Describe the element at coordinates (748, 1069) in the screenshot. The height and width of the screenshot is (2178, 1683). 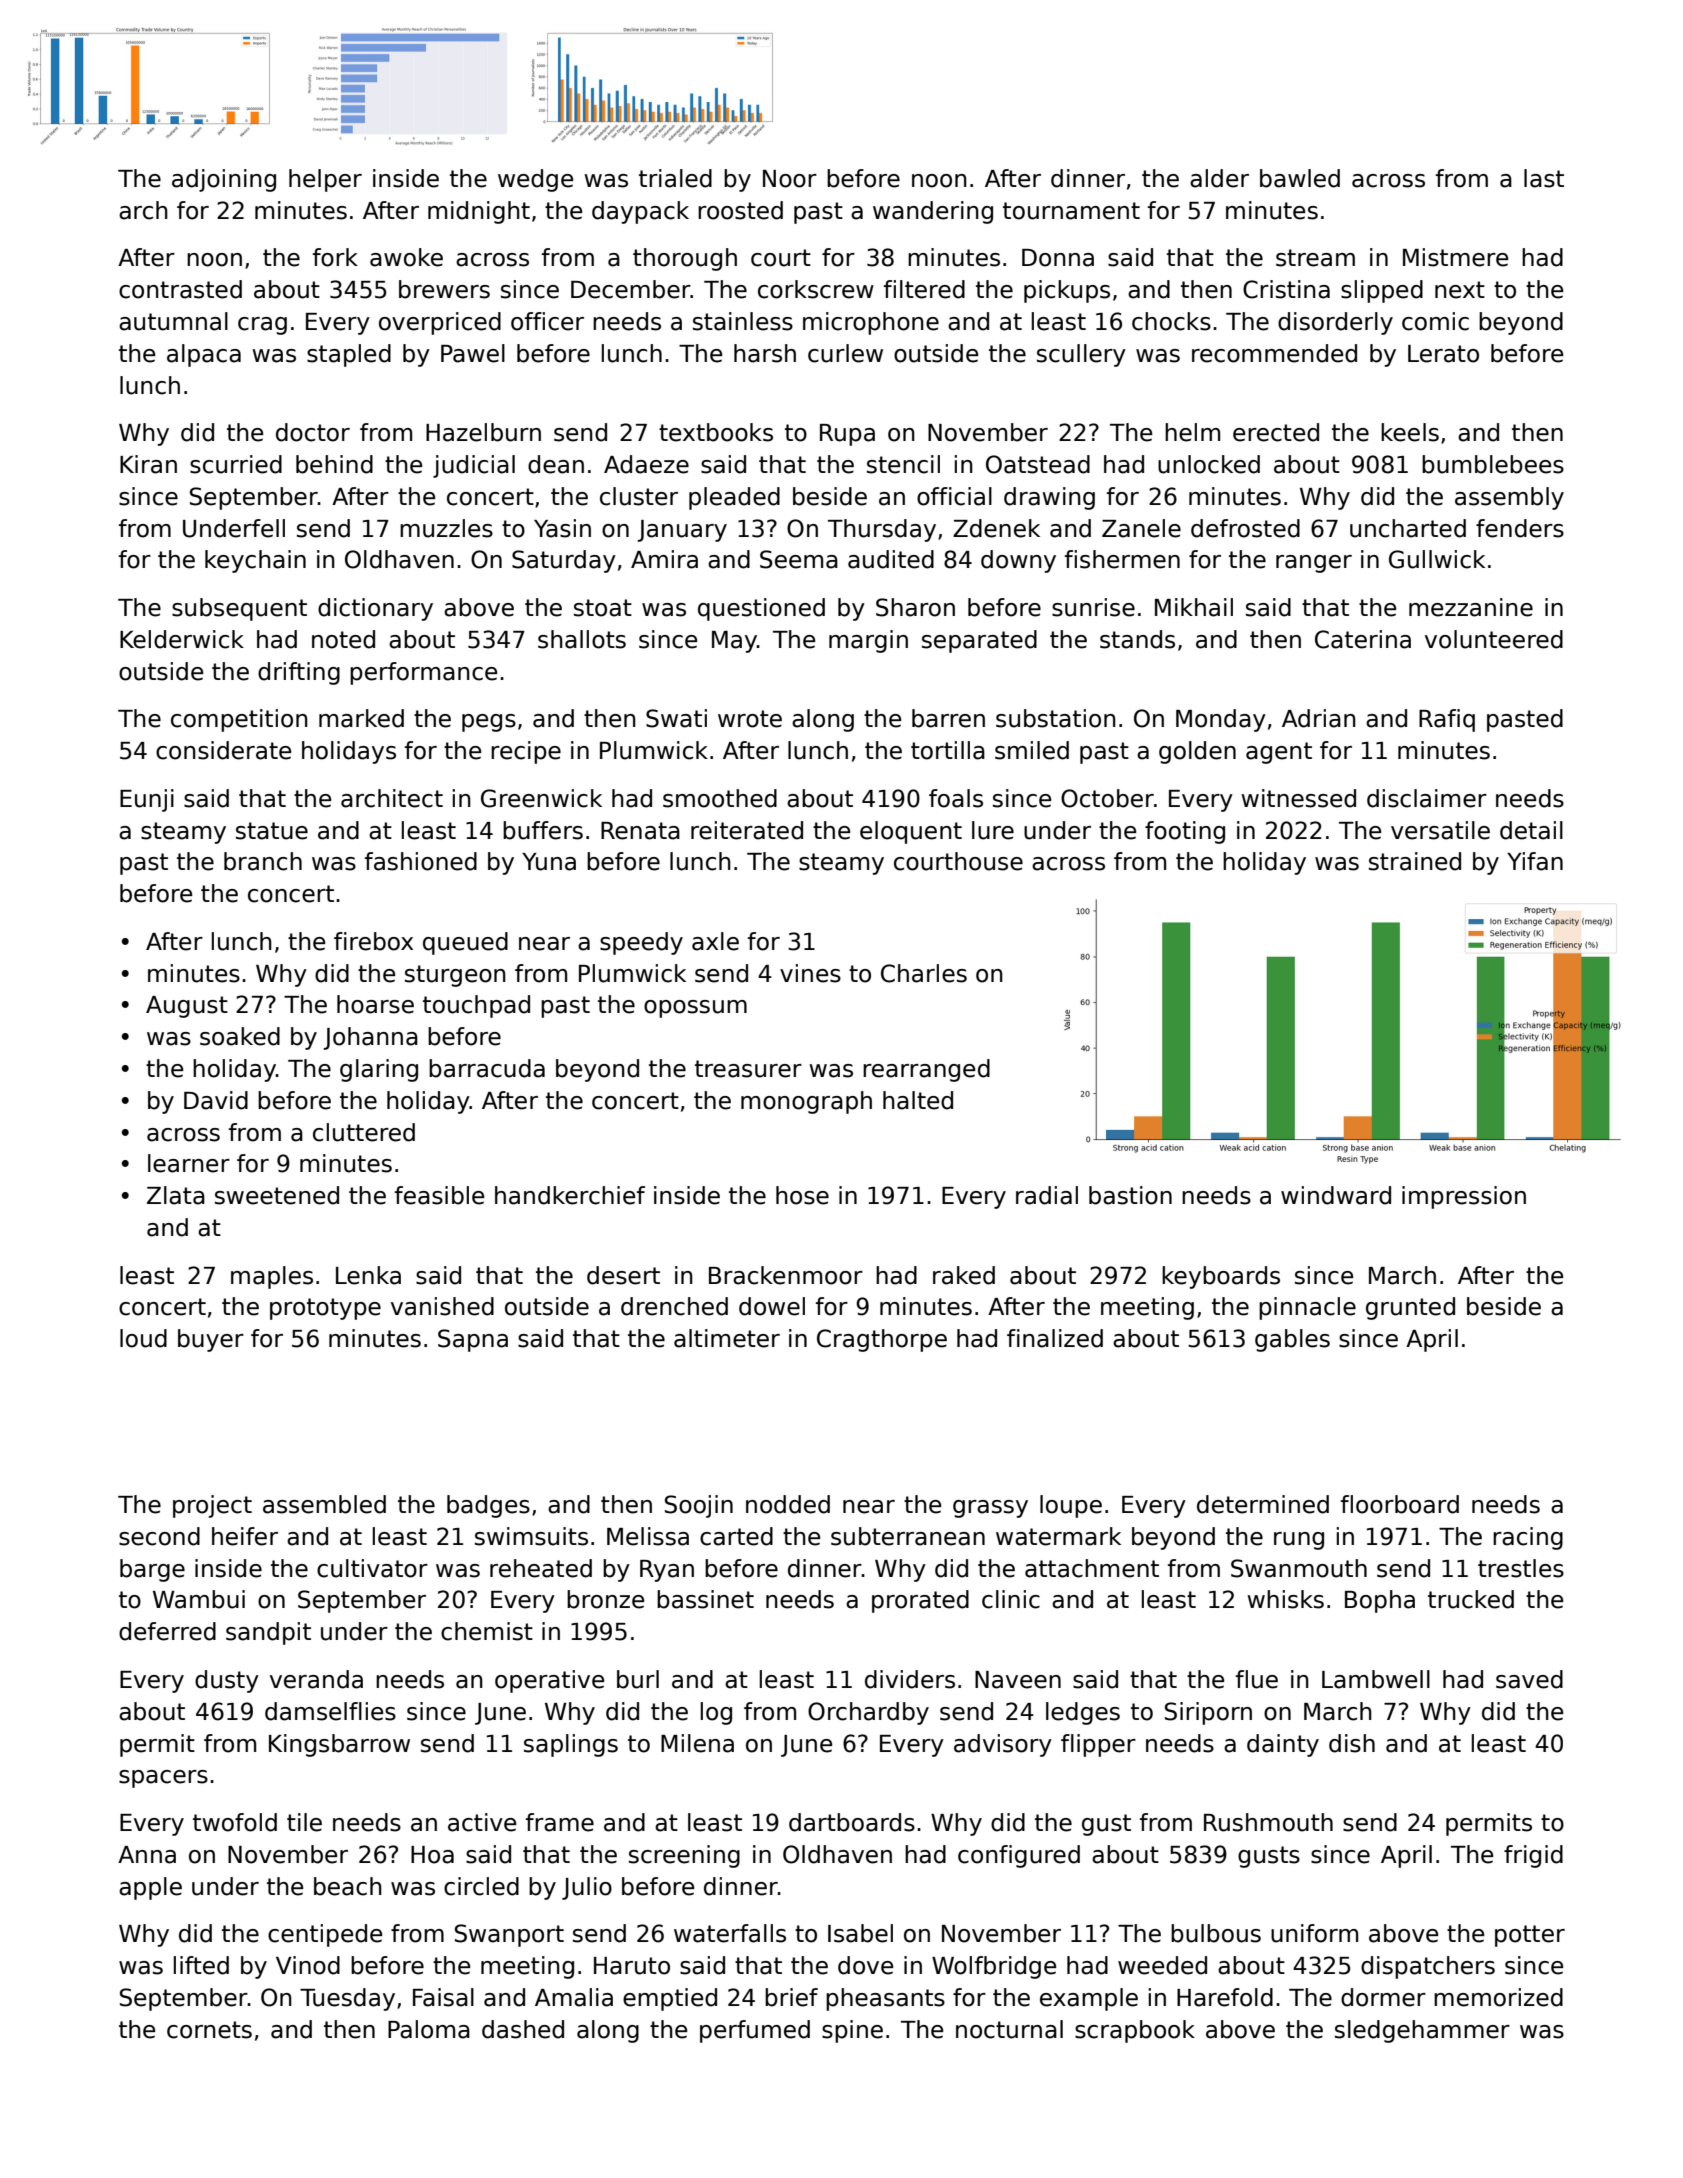
I see `treasurer` at that location.
